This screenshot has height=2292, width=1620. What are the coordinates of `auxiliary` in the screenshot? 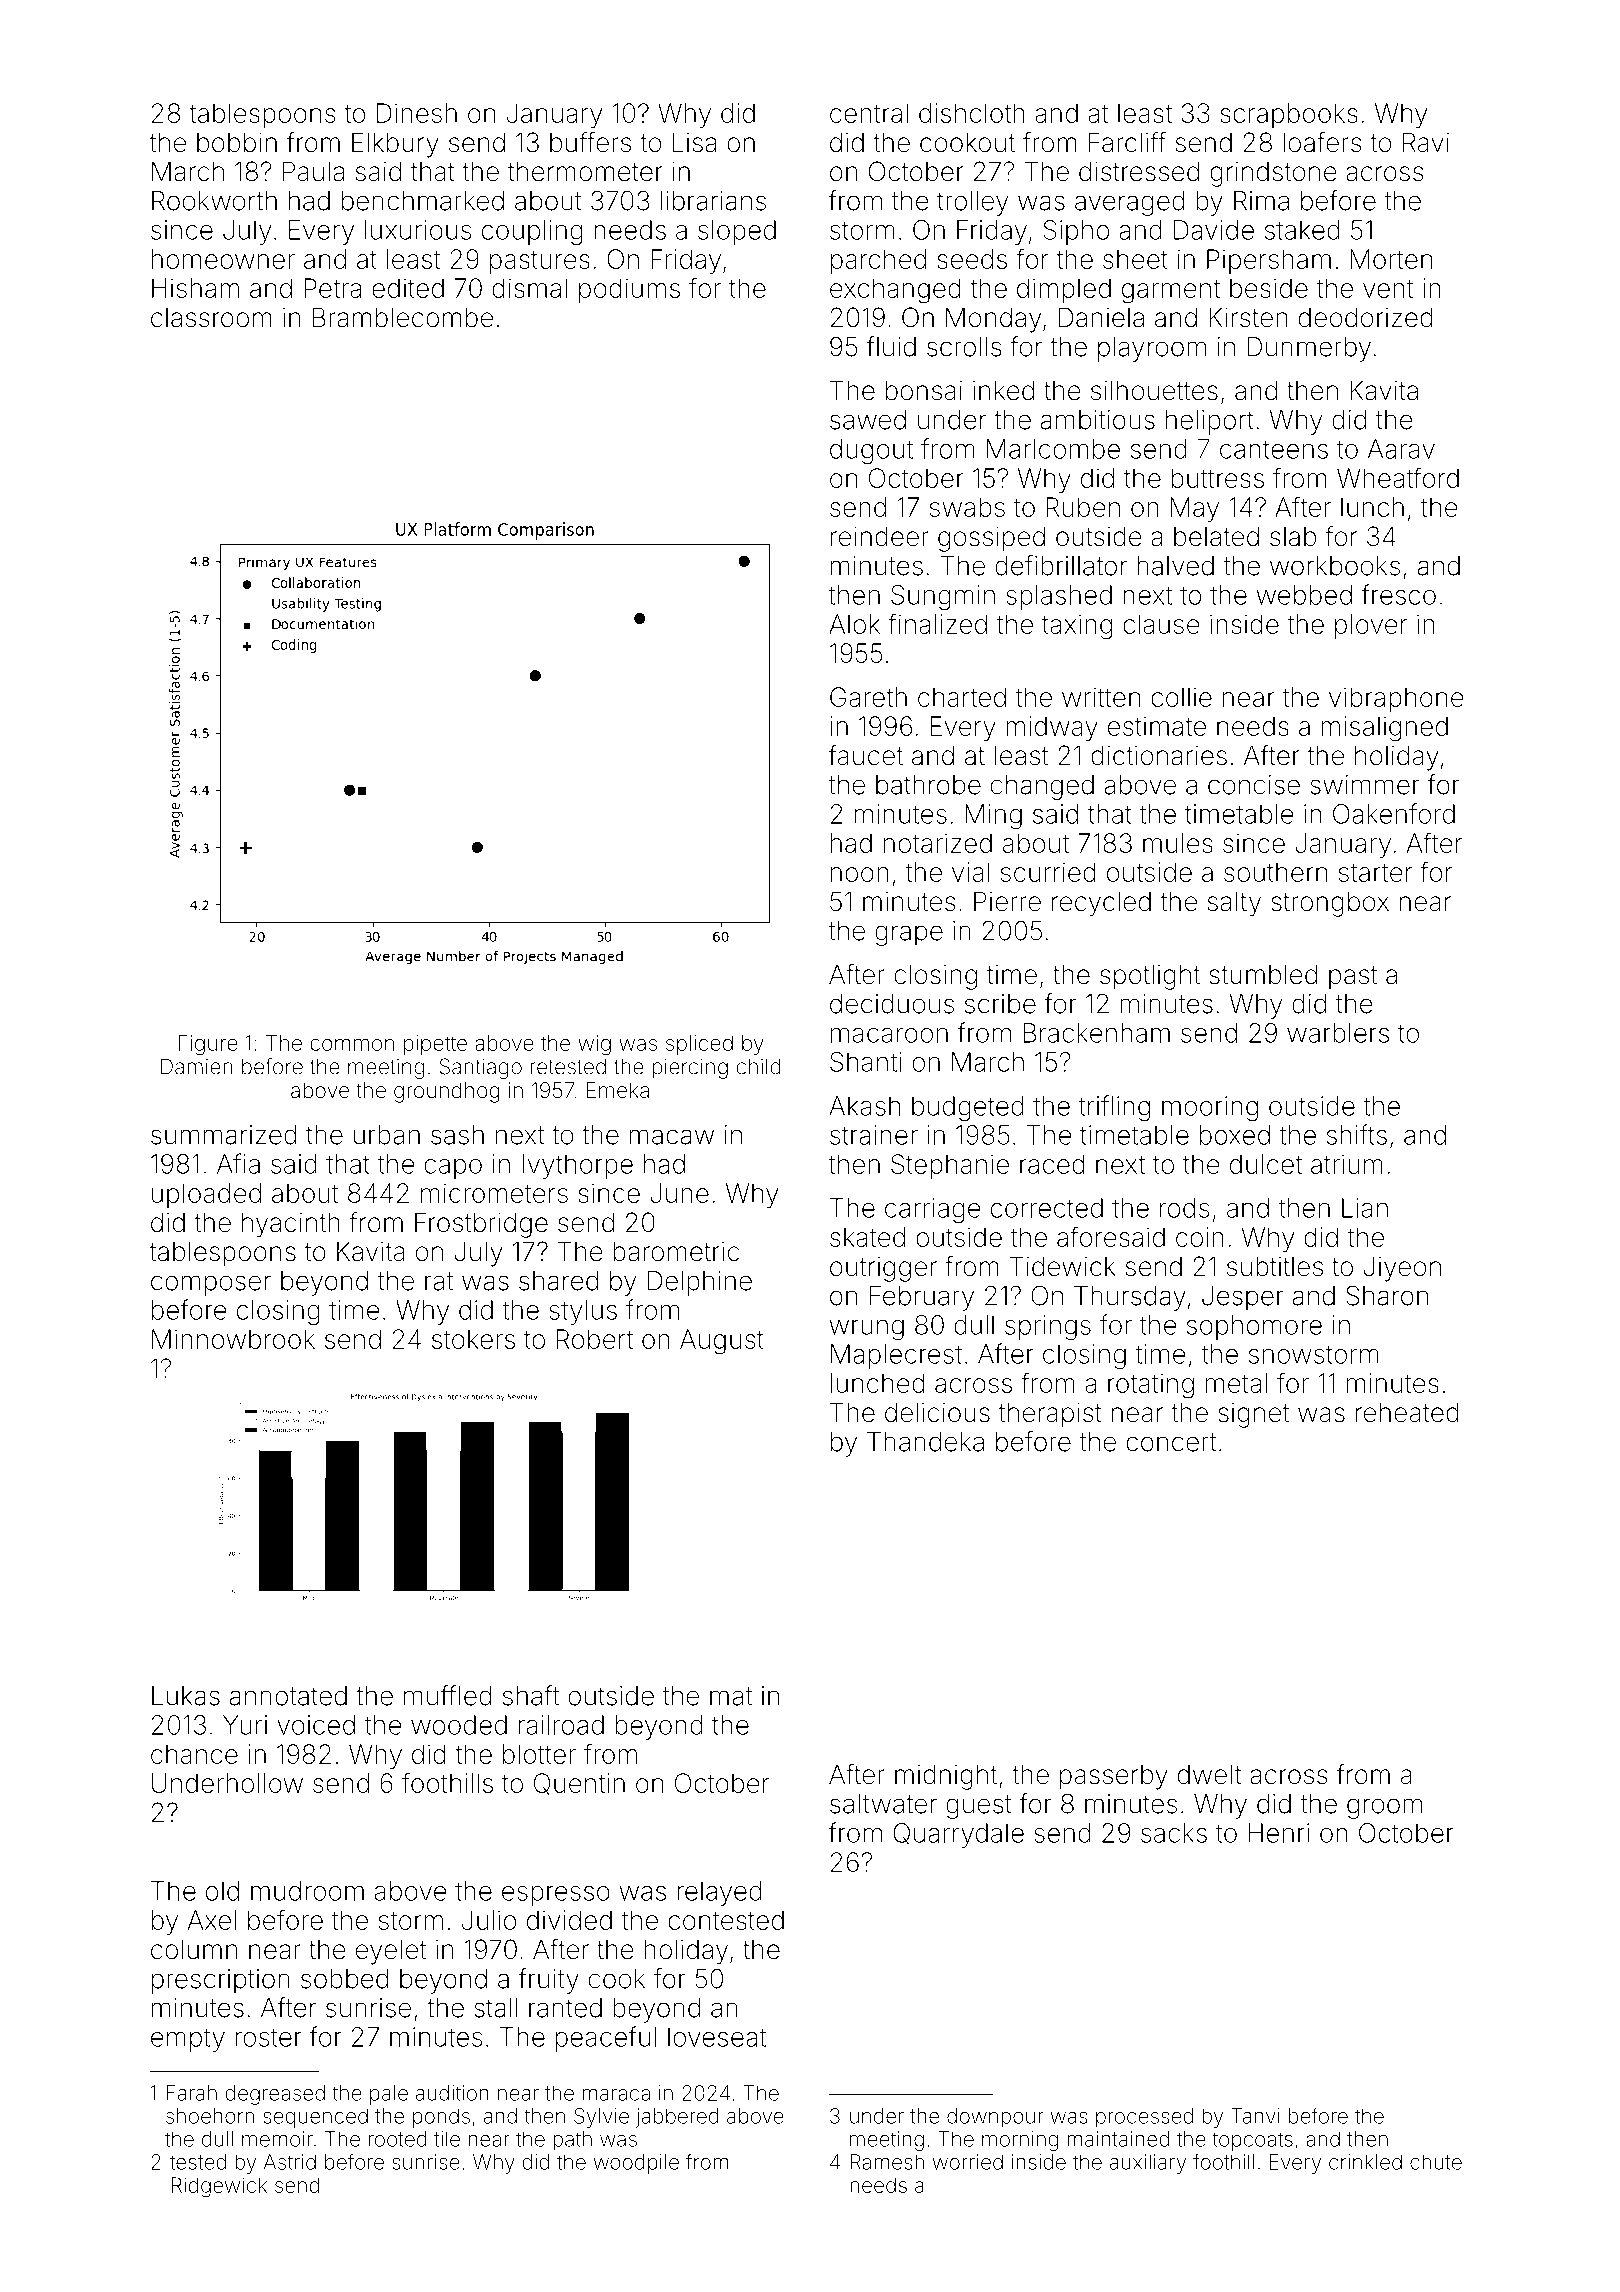 It's located at (1148, 2164).
